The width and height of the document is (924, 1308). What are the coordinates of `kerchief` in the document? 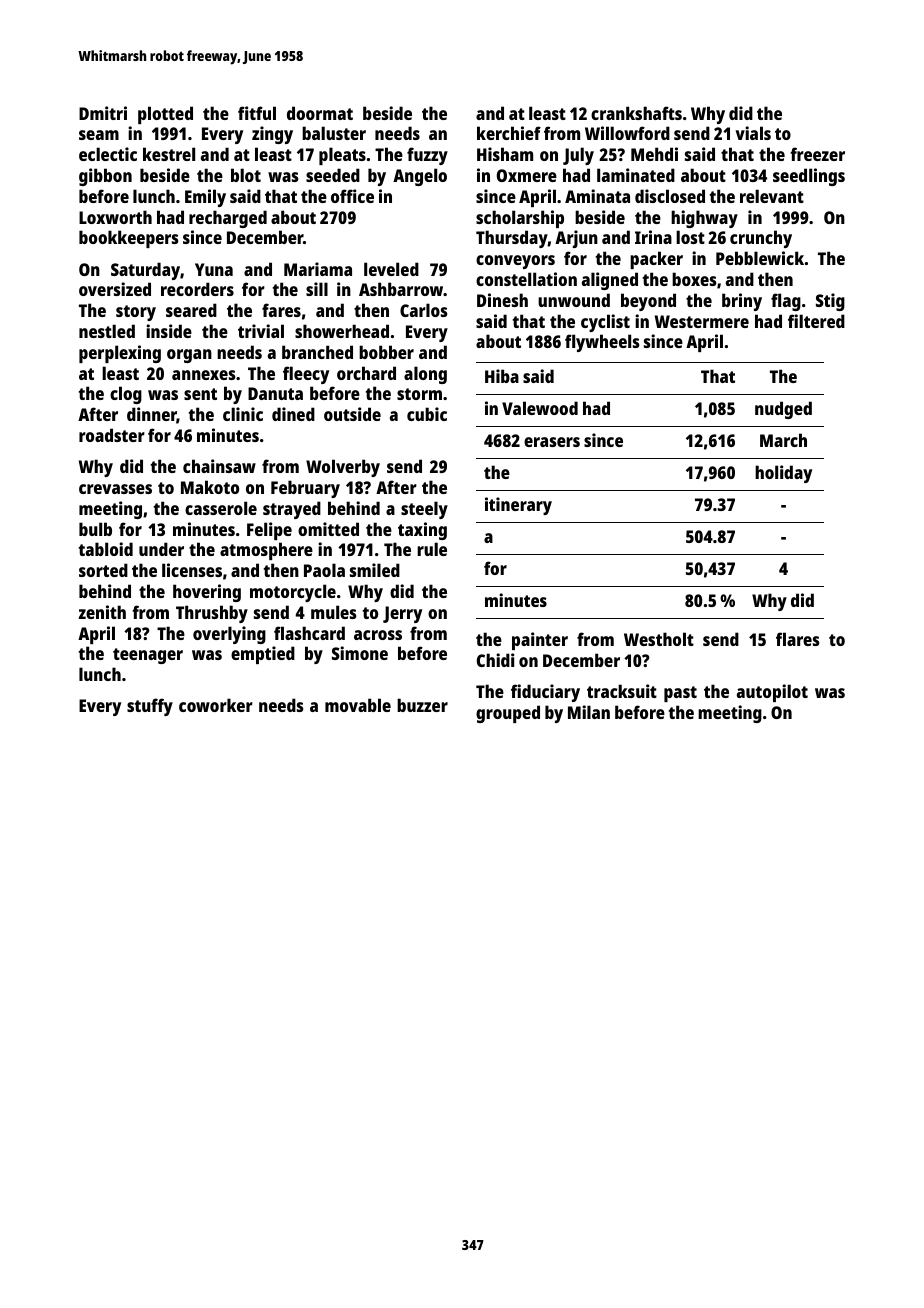 It's located at (509, 133).
